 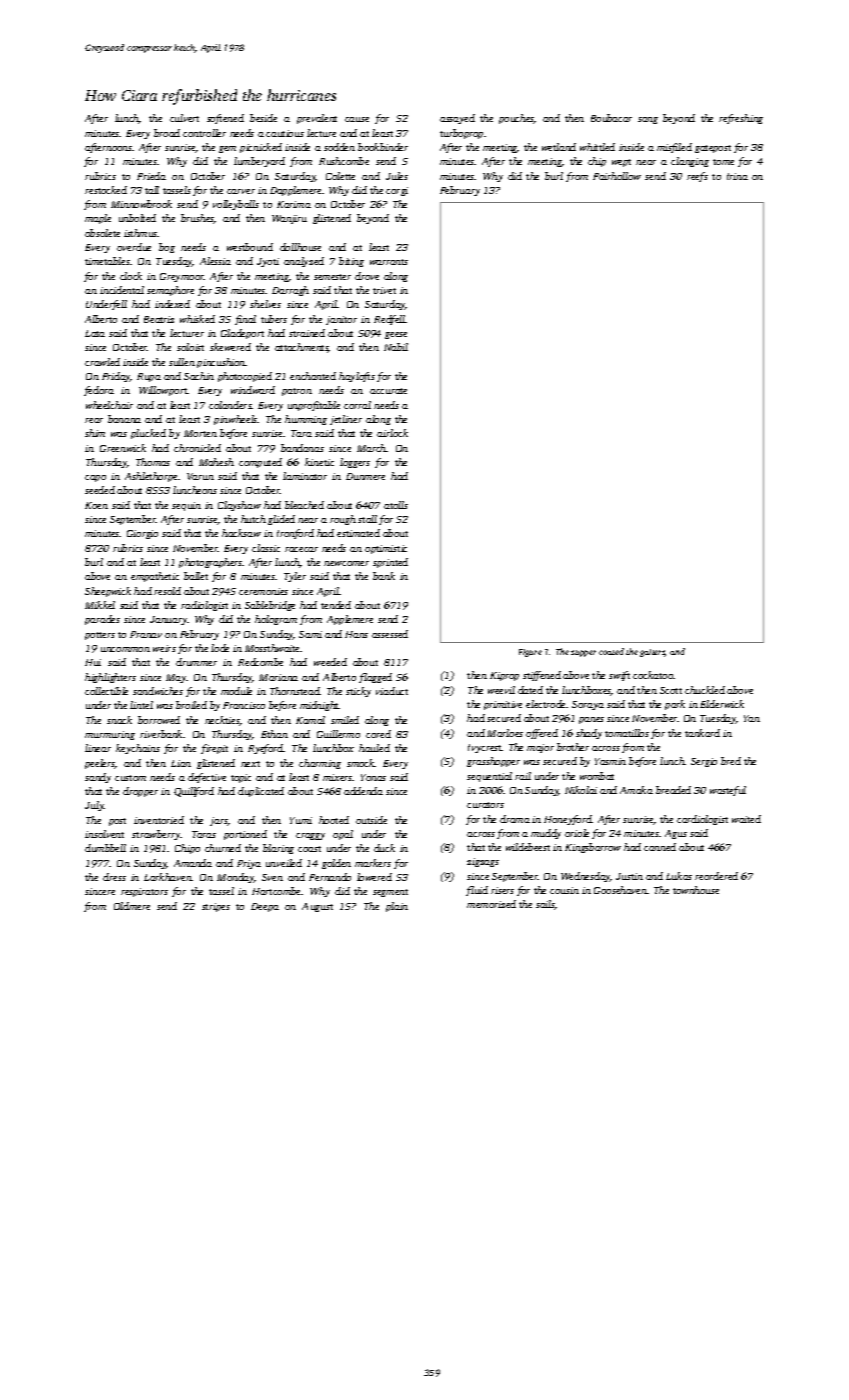 What do you see at coordinates (485, 805) in the image?
I see `curators` at bounding box center [485, 805].
